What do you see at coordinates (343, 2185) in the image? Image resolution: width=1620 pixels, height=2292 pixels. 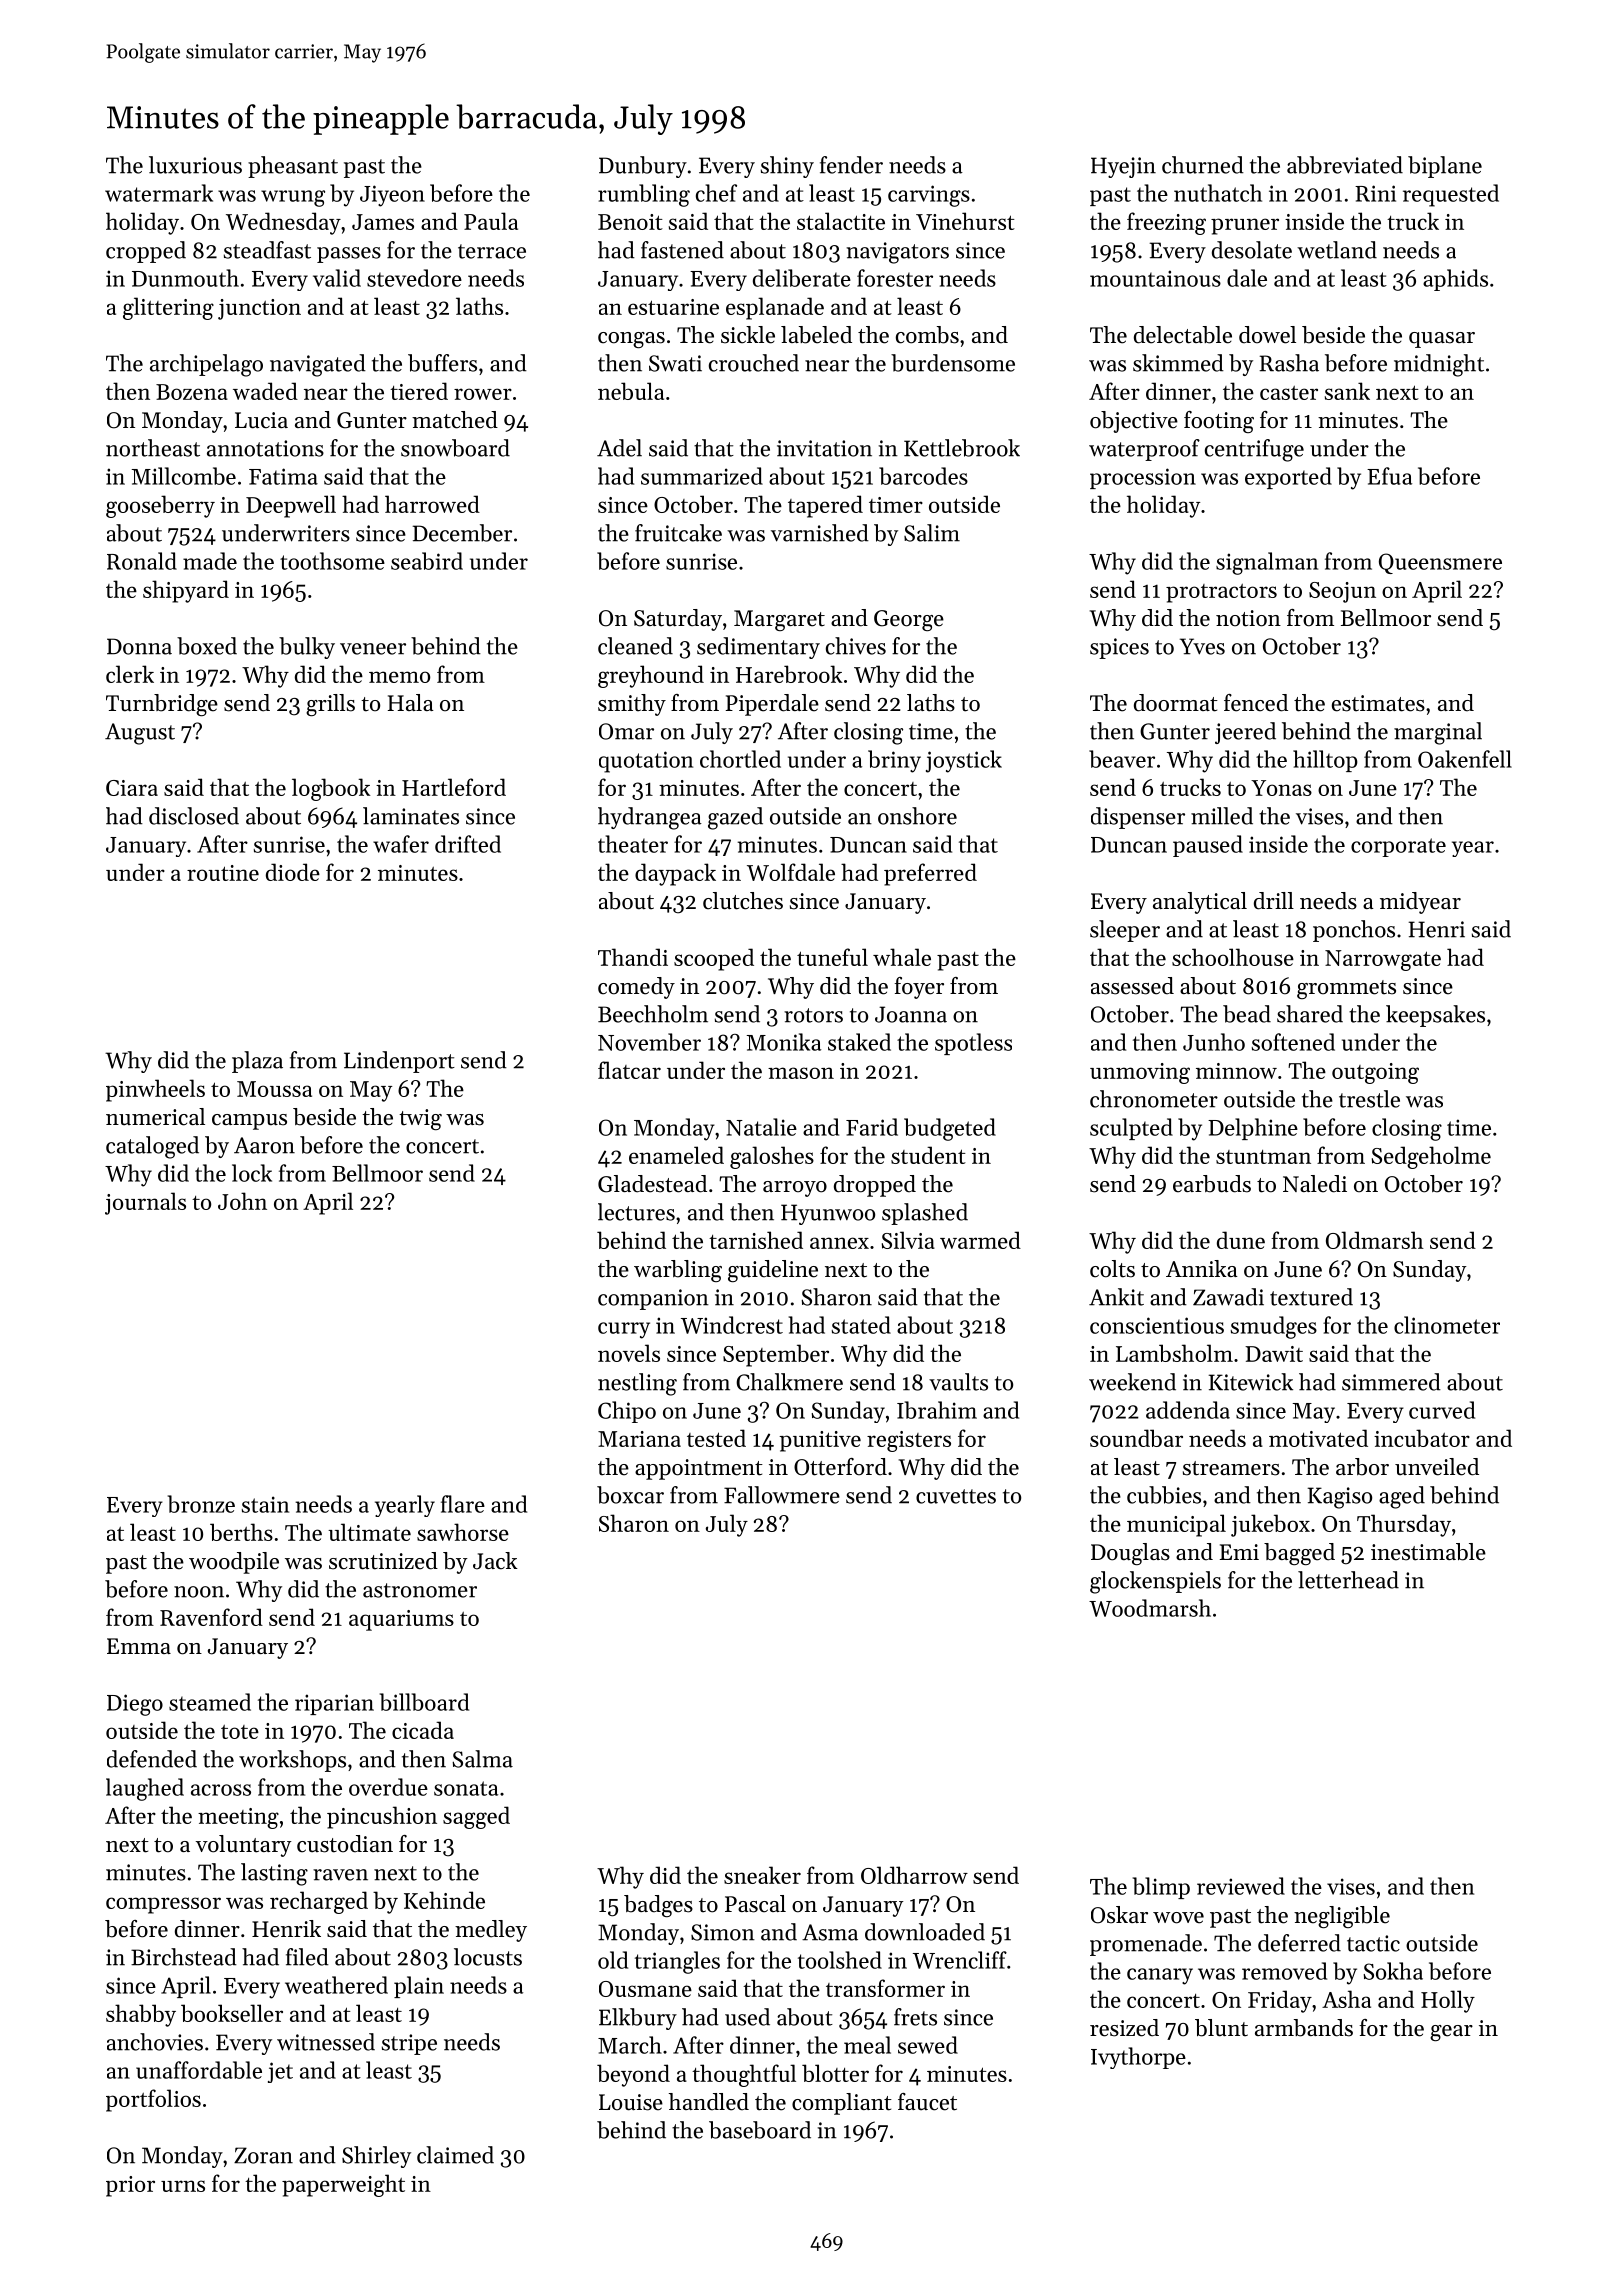 I see `paperweight` at bounding box center [343, 2185].
